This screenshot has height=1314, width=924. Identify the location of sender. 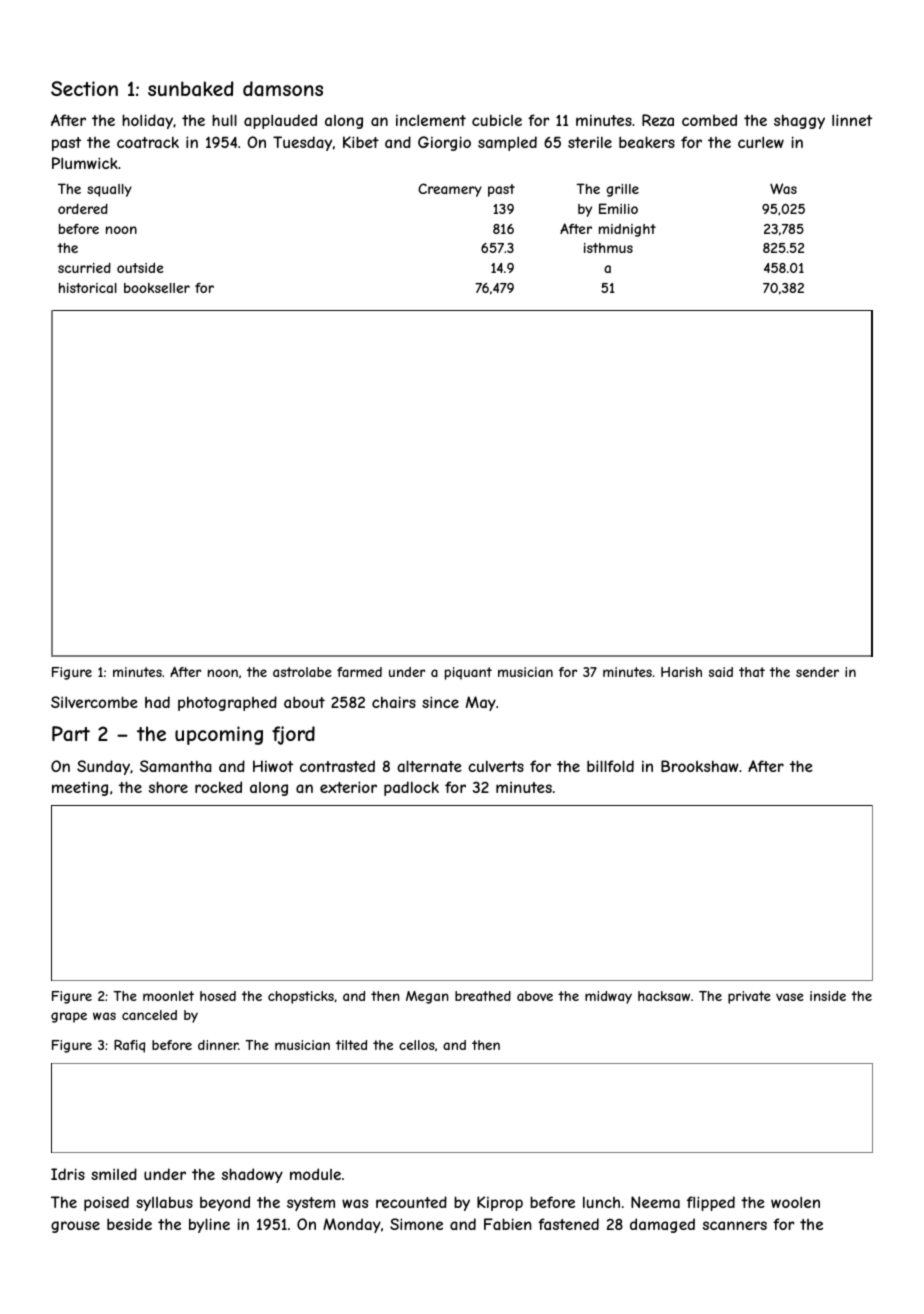
(817, 672).
